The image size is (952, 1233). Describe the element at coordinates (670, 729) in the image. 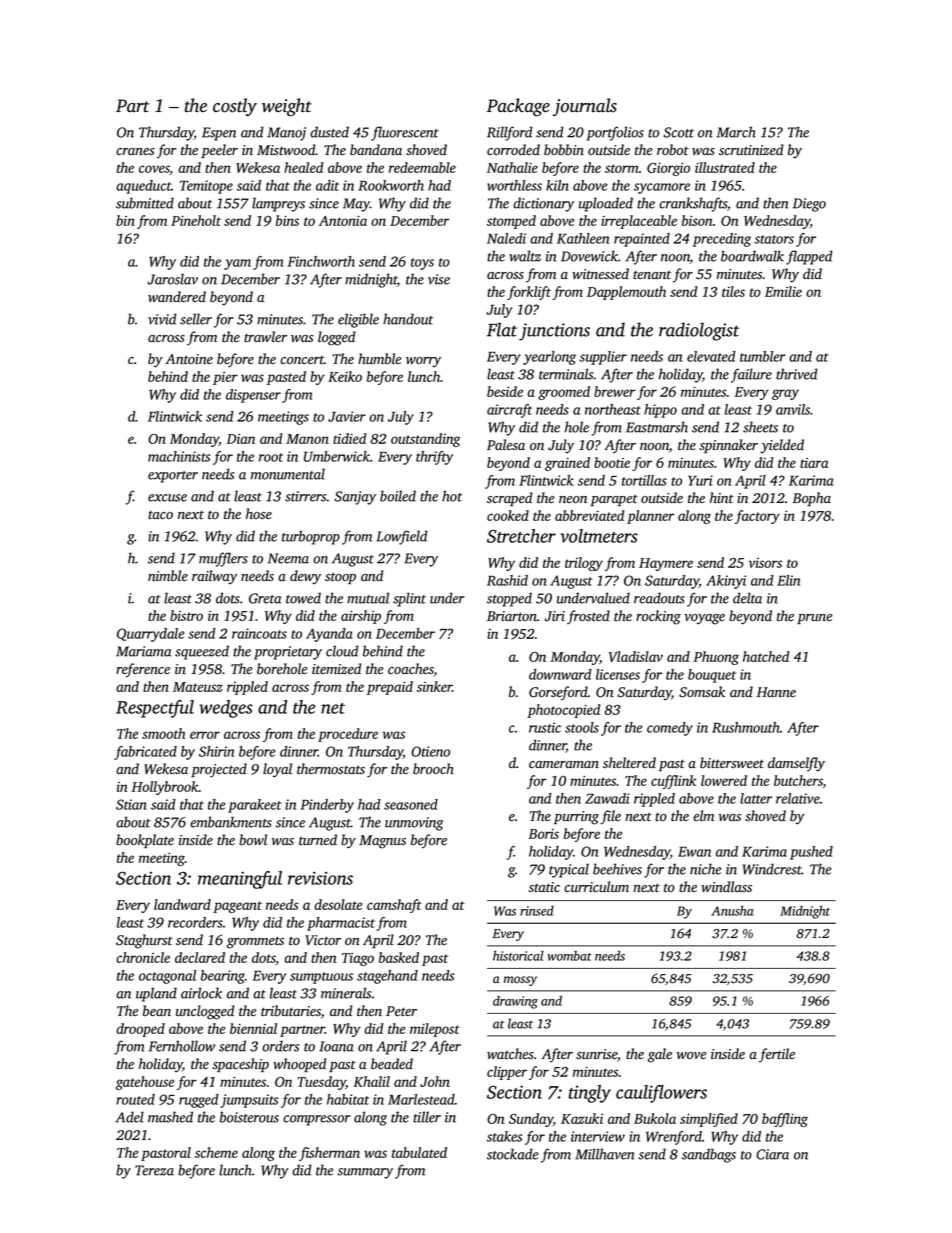

I see `comedy` at that location.
